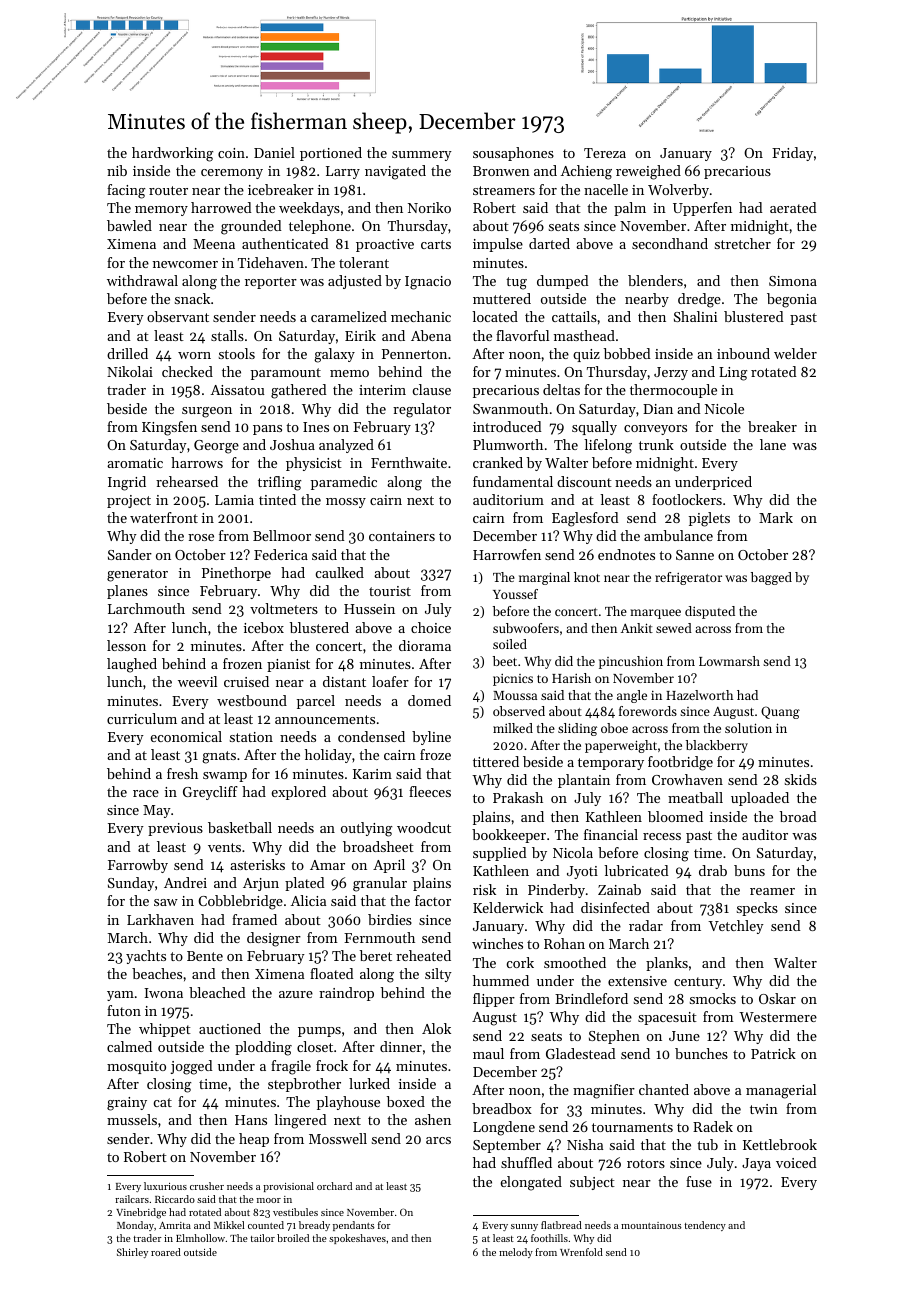  What do you see at coordinates (515, 594) in the image?
I see `Youssef` at bounding box center [515, 594].
